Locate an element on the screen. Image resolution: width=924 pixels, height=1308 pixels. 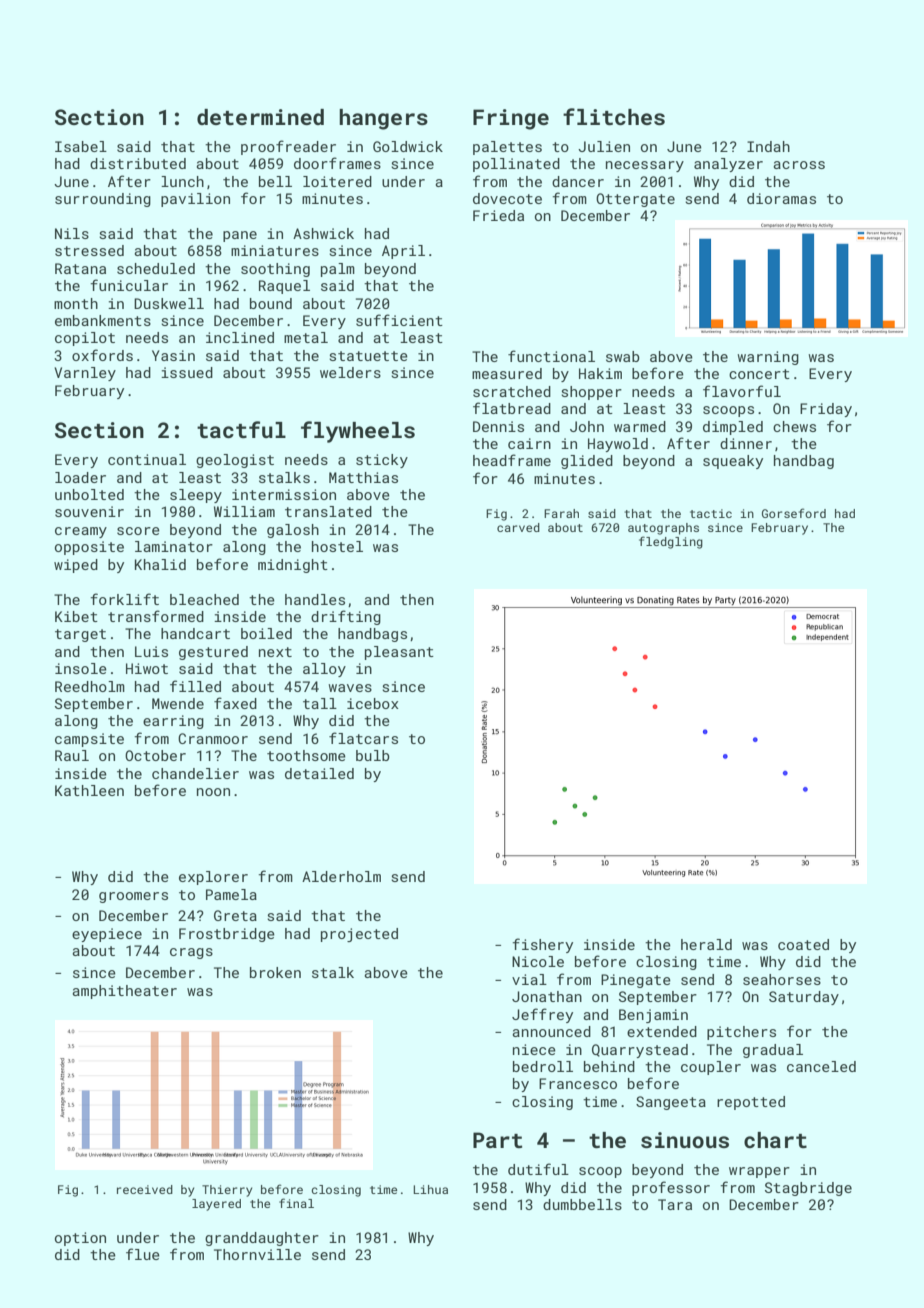
target is located at coordinates (80, 635).
